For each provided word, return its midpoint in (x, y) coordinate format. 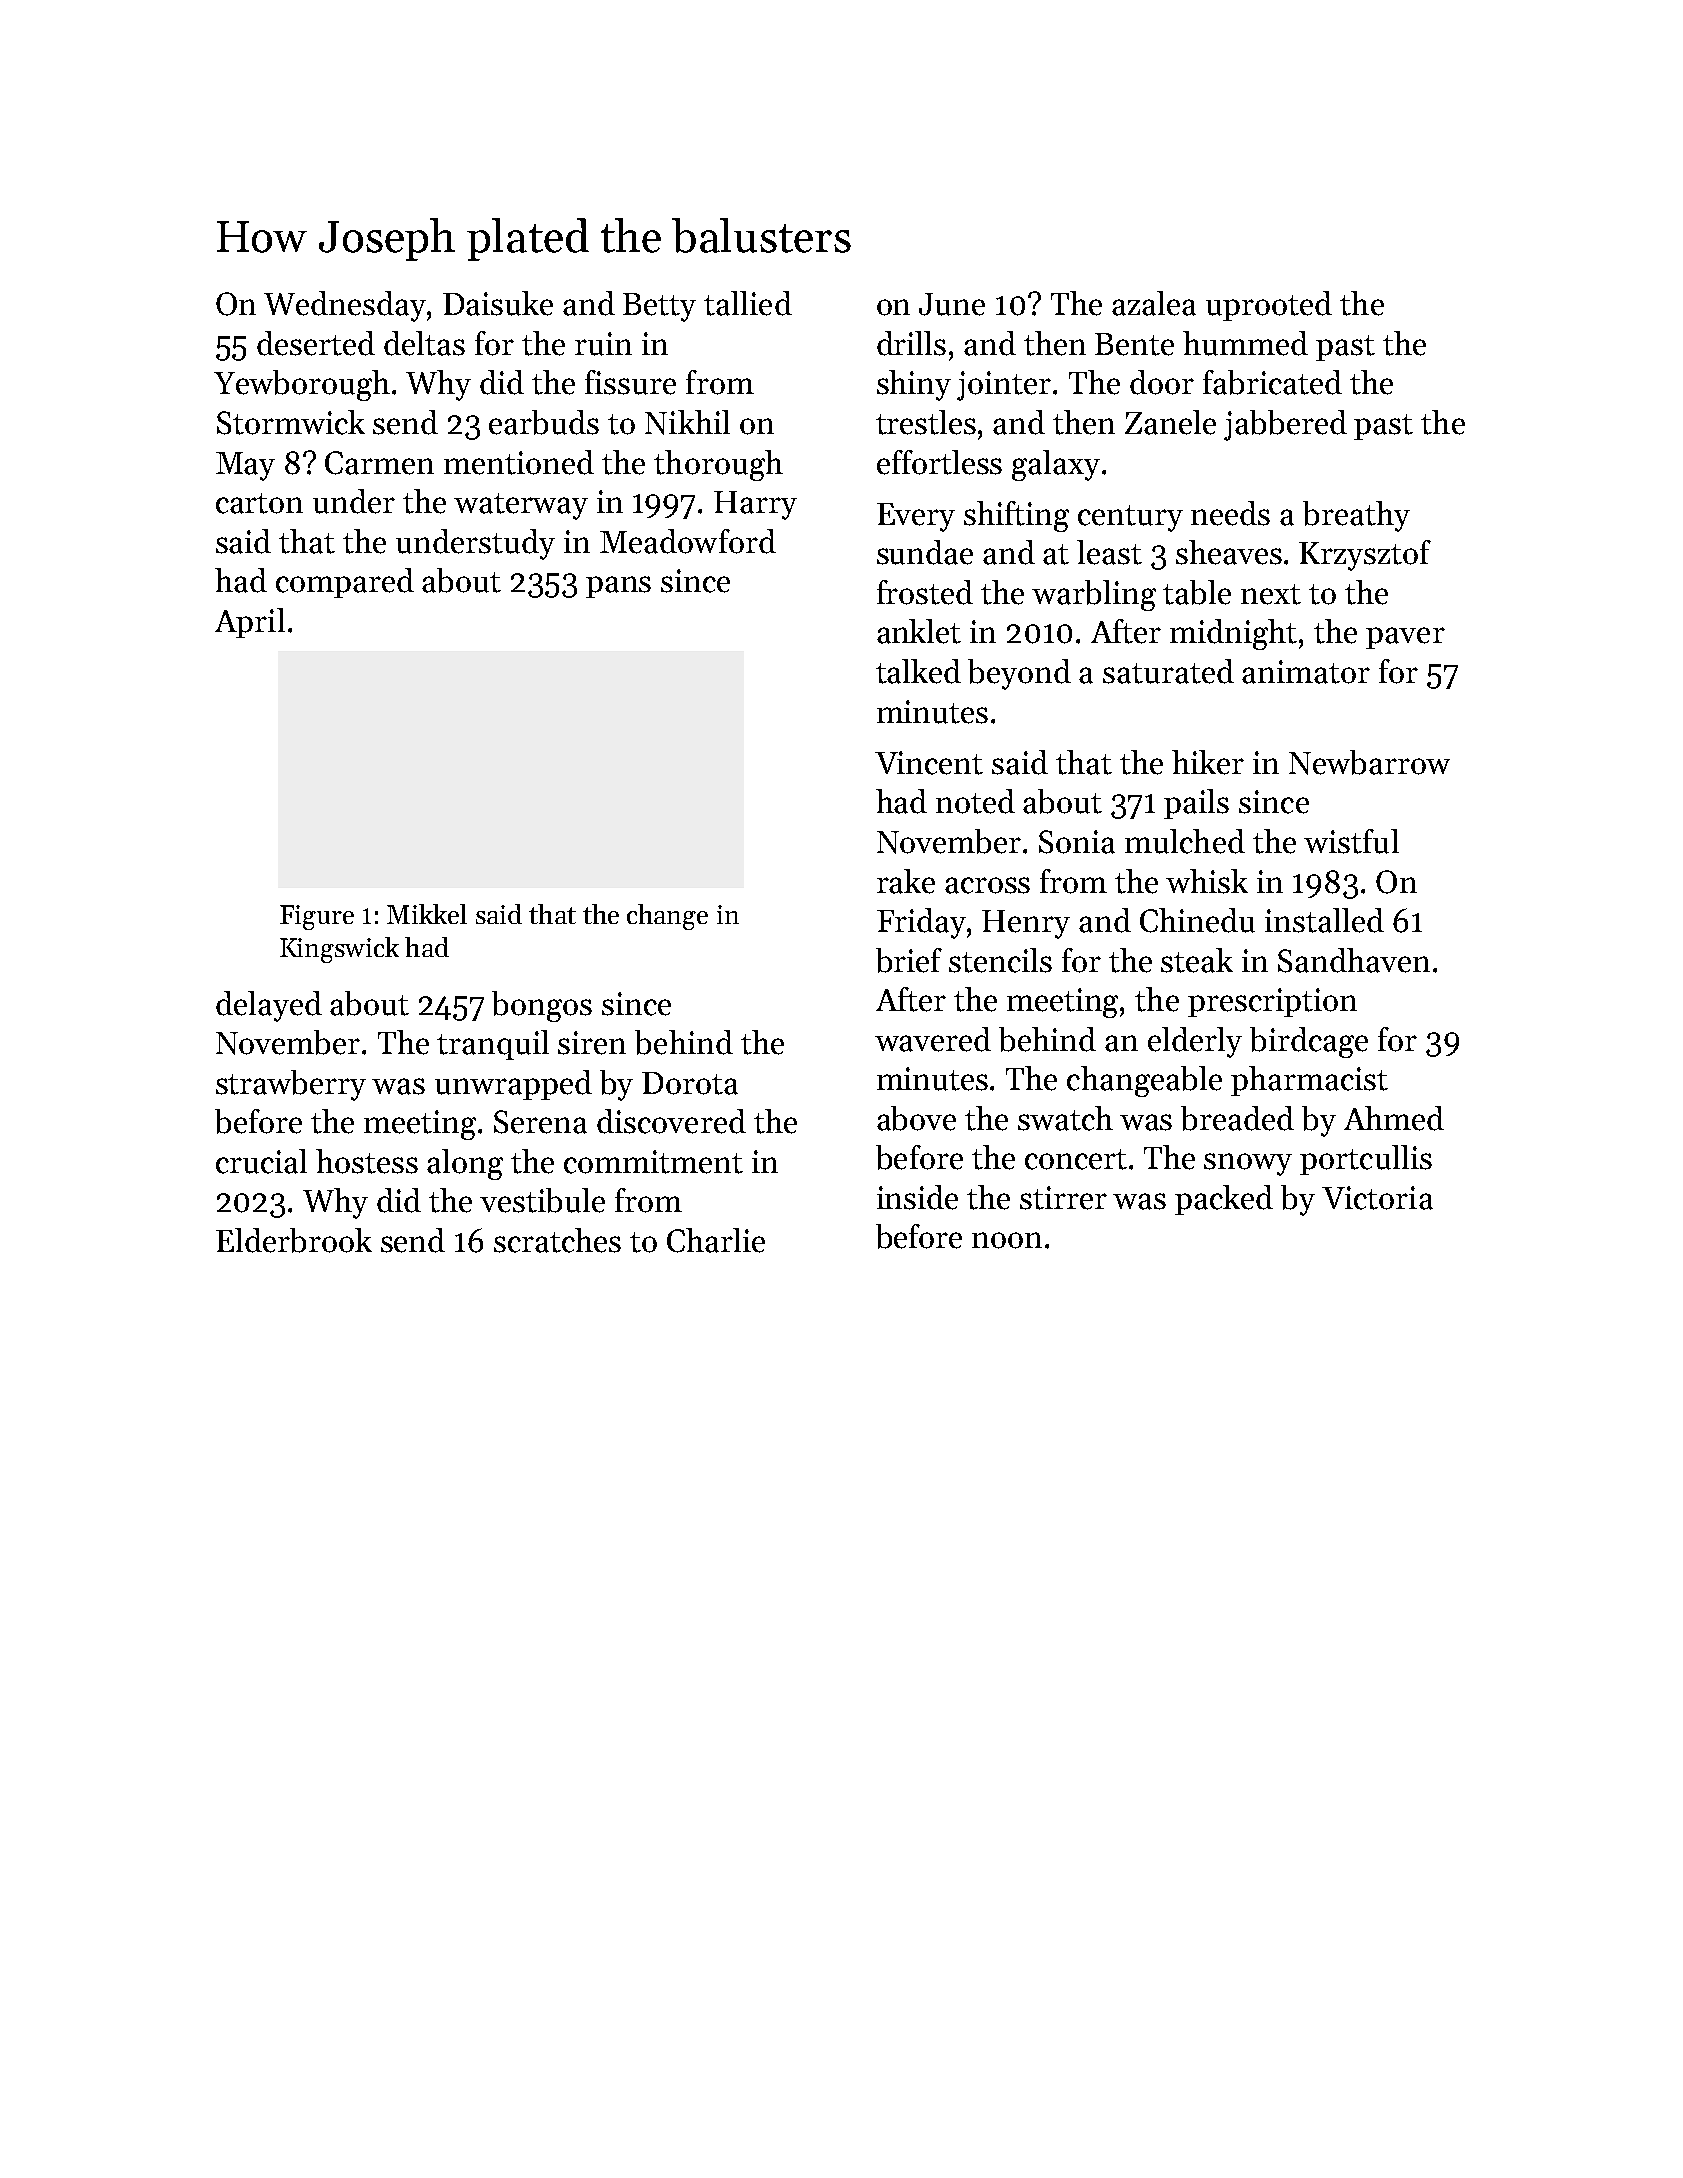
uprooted (1269, 306)
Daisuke (498, 303)
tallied (748, 303)
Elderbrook (294, 1240)
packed (1224, 1200)
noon (1007, 1240)
